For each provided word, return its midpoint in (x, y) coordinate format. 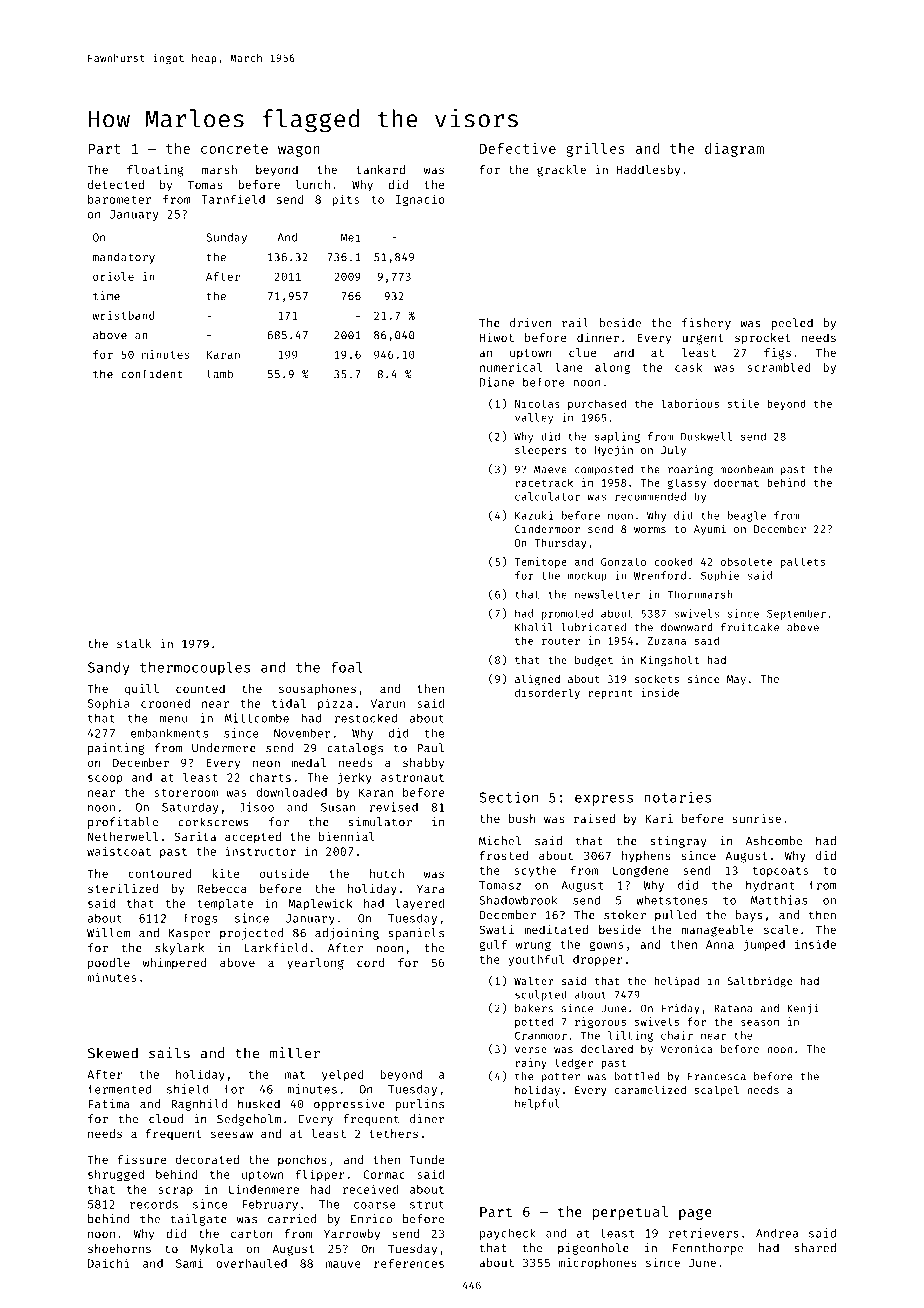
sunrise (757, 818)
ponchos (302, 1161)
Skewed (113, 1053)
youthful (536, 960)
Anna (720, 944)
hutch (387, 873)
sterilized (123, 888)
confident (152, 374)
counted (200, 688)
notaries (677, 797)
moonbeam (746, 469)
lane (569, 367)
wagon (299, 151)
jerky (355, 778)
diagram (734, 150)
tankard (381, 169)
